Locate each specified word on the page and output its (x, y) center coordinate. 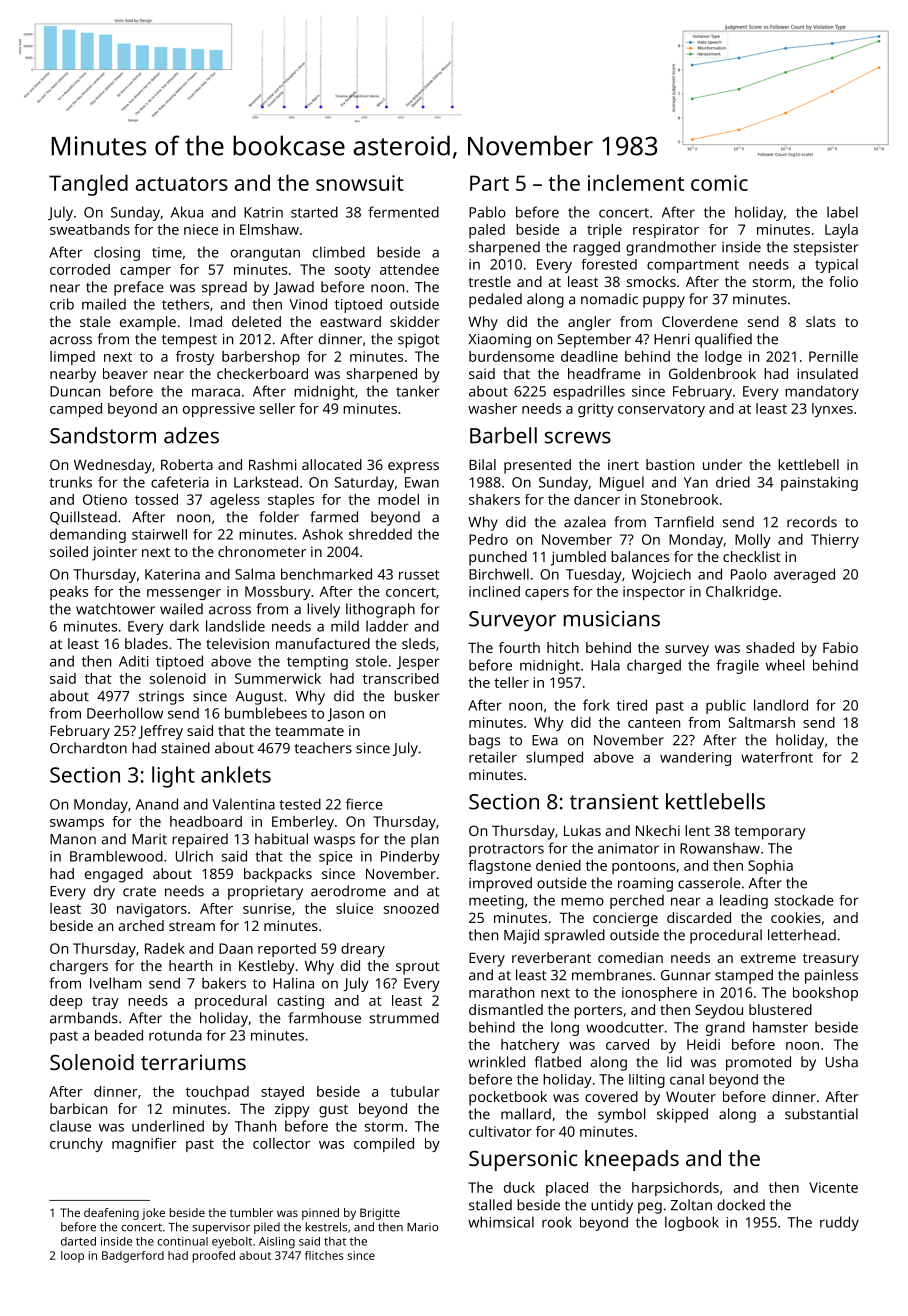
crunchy (76, 1145)
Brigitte (380, 1214)
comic (719, 183)
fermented (403, 212)
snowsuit (360, 183)
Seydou (719, 1011)
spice (336, 858)
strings (161, 698)
